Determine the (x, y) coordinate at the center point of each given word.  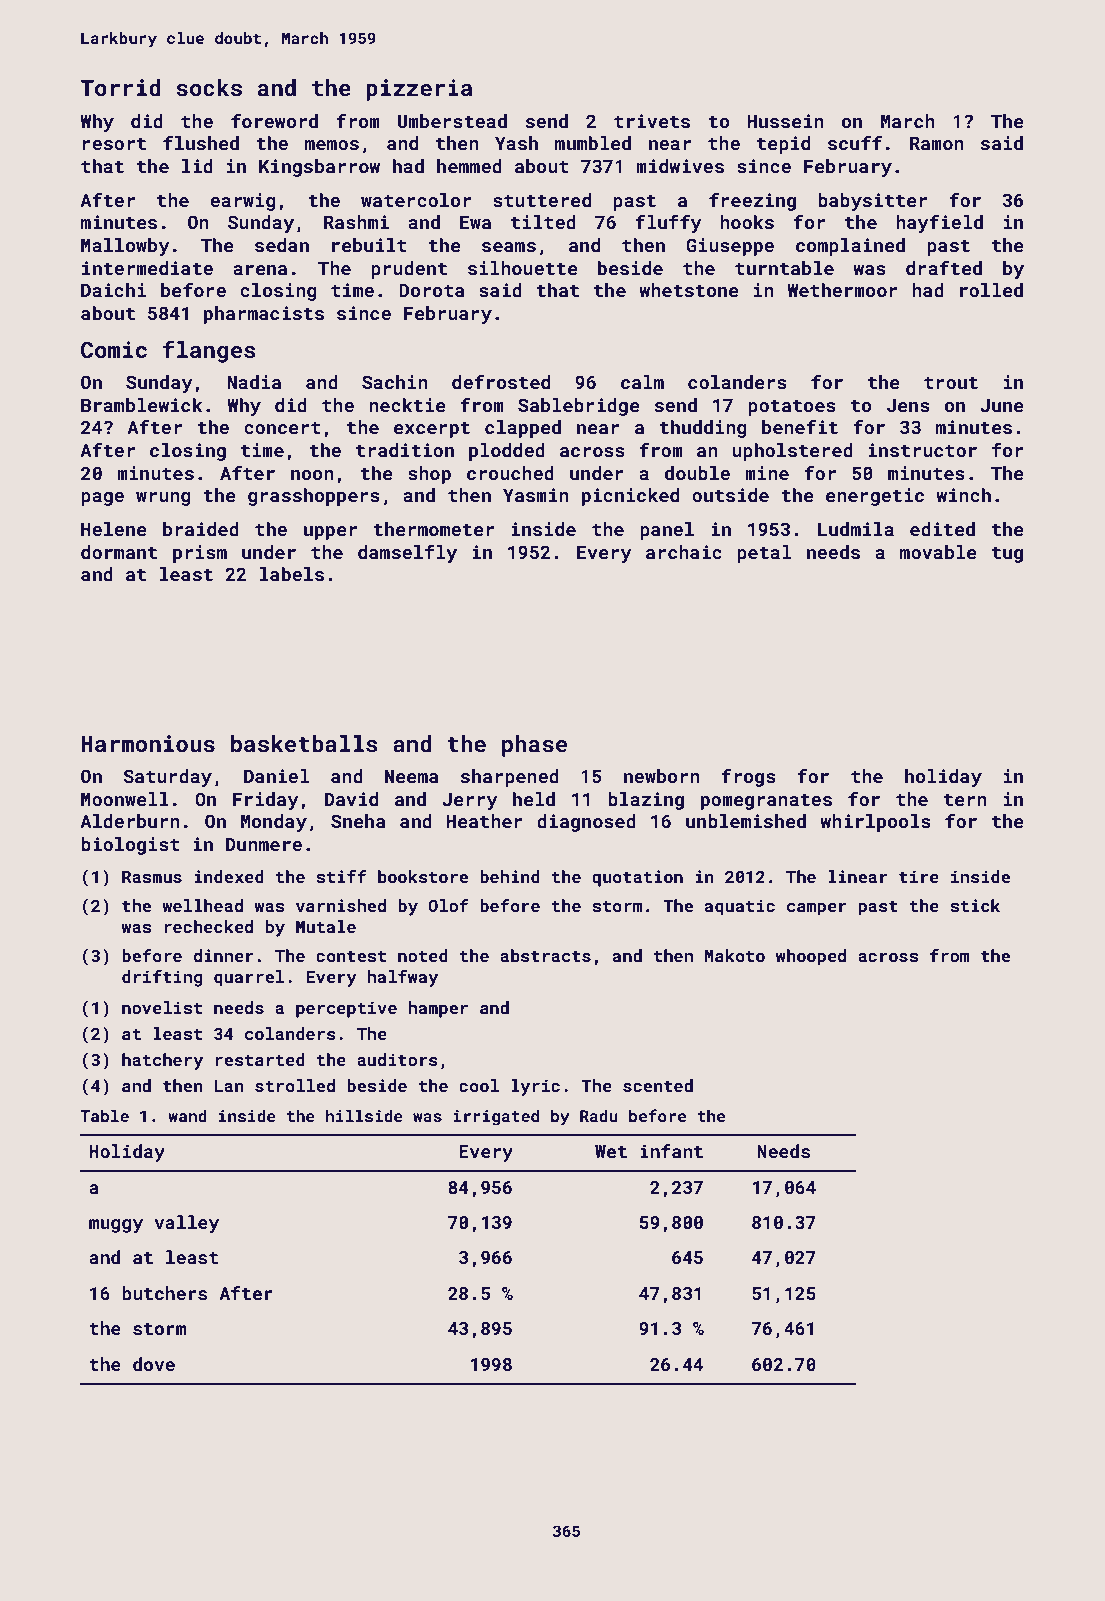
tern (965, 800)
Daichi (113, 290)
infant (671, 1151)
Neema (412, 776)
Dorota (432, 290)
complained (850, 247)
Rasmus (152, 877)
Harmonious (148, 743)
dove (154, 1364)
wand (187, 1115)
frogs (748, 777)
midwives (680, 166)
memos (332, 145)
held (534, 799)
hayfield (939, 223)
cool (479, 1085)
